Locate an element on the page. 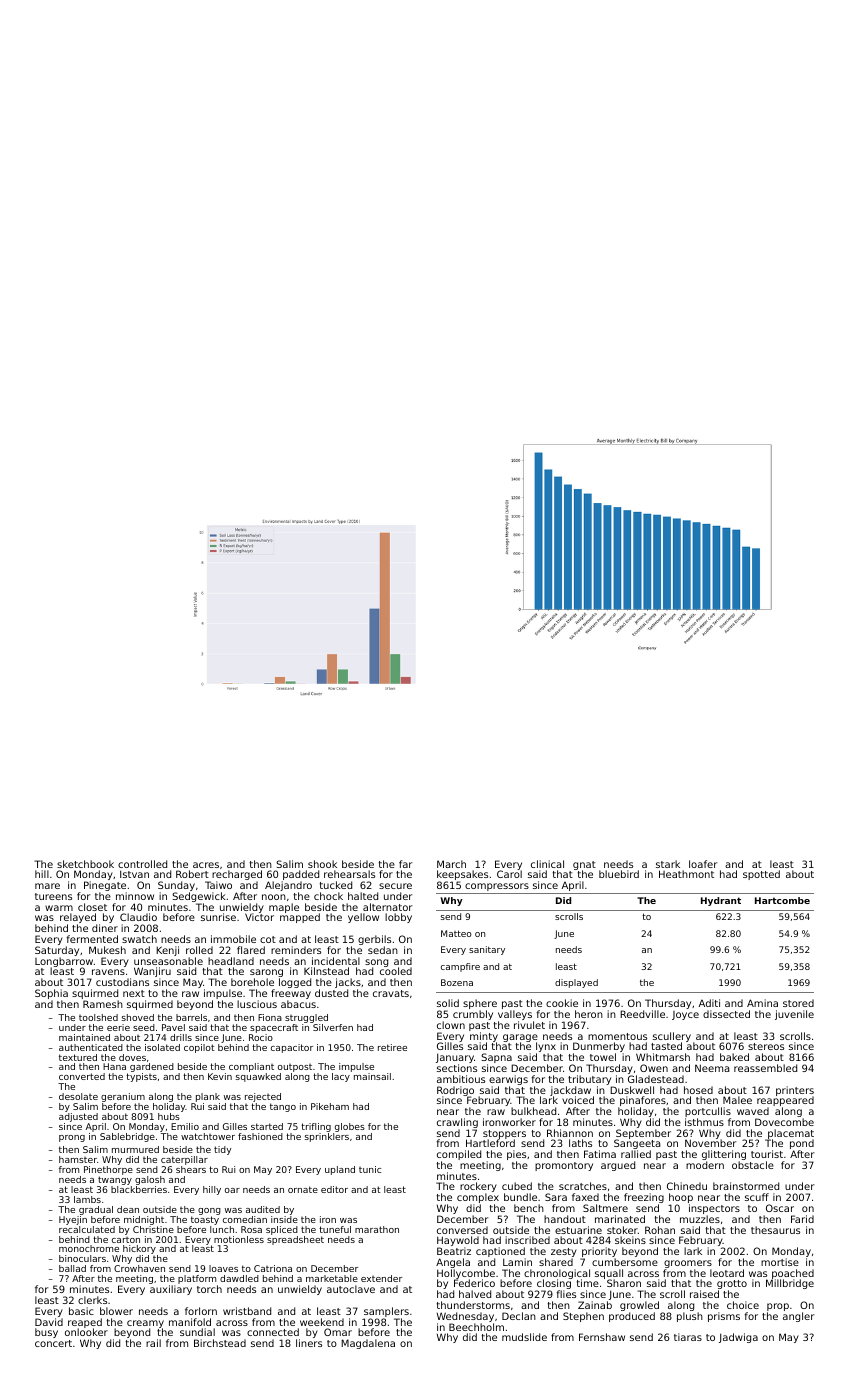  keepsakes is located at coordinates (462, 876).
